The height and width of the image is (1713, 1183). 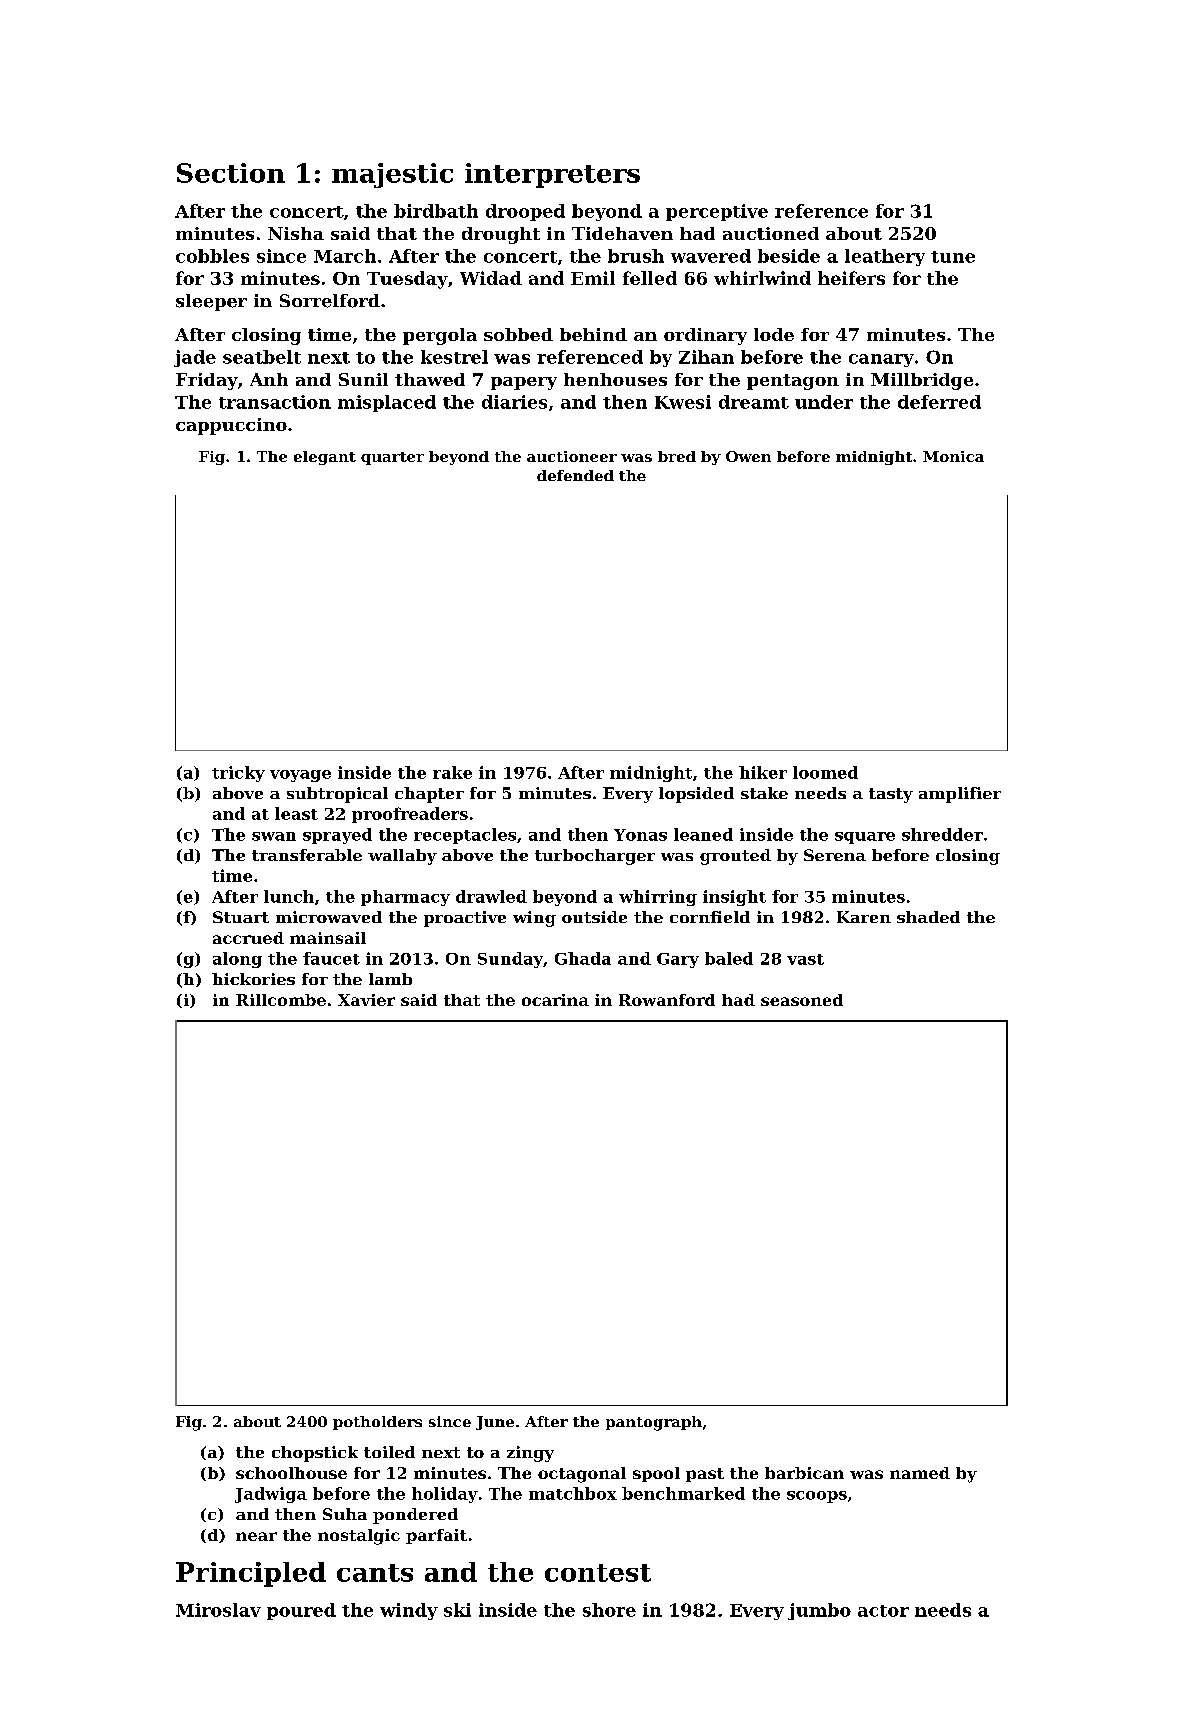 I want to click on ski, so click(x=457, y=1610).
